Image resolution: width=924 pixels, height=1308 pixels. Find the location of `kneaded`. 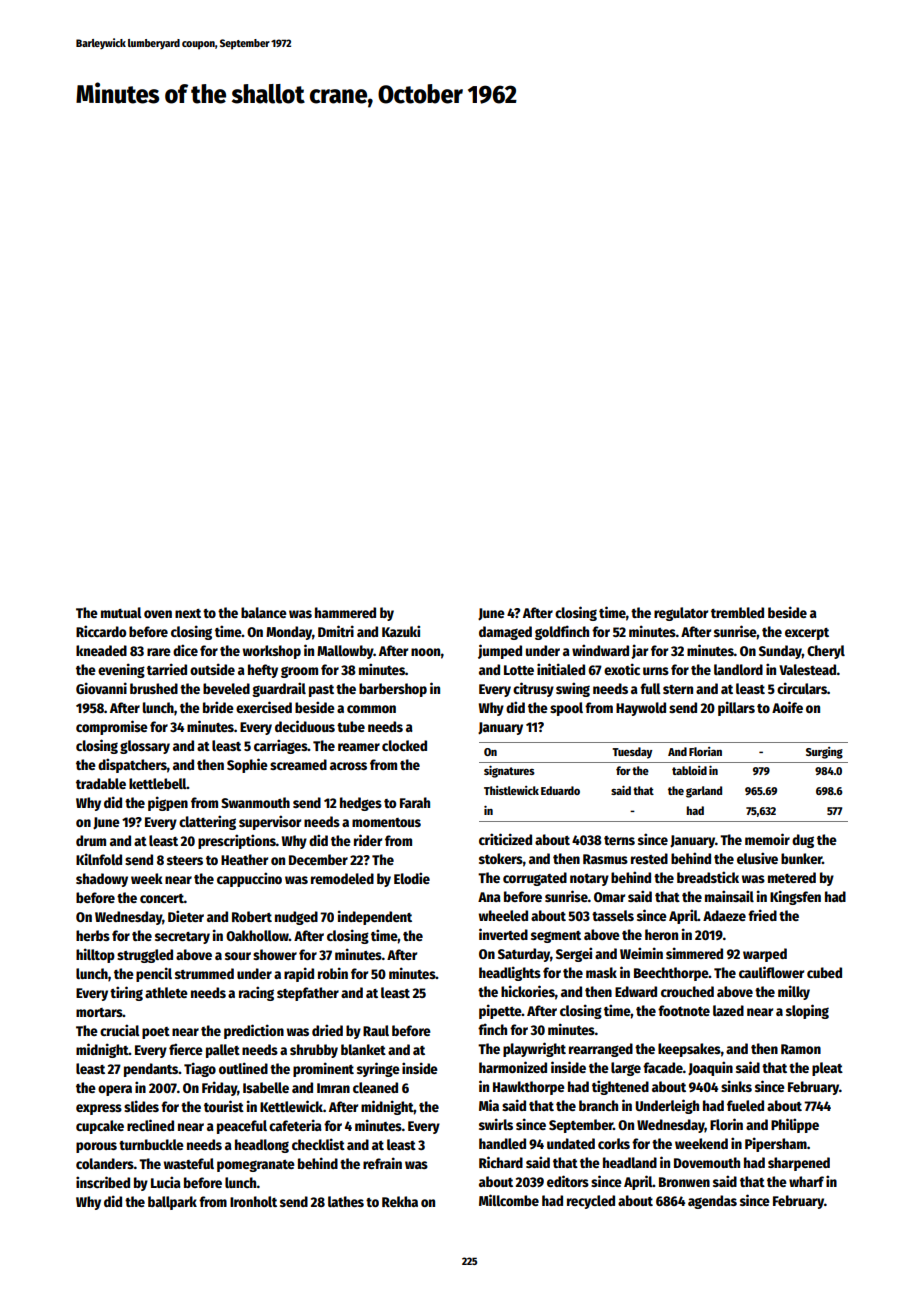

kneaded is located at coordinates (101, 650).
